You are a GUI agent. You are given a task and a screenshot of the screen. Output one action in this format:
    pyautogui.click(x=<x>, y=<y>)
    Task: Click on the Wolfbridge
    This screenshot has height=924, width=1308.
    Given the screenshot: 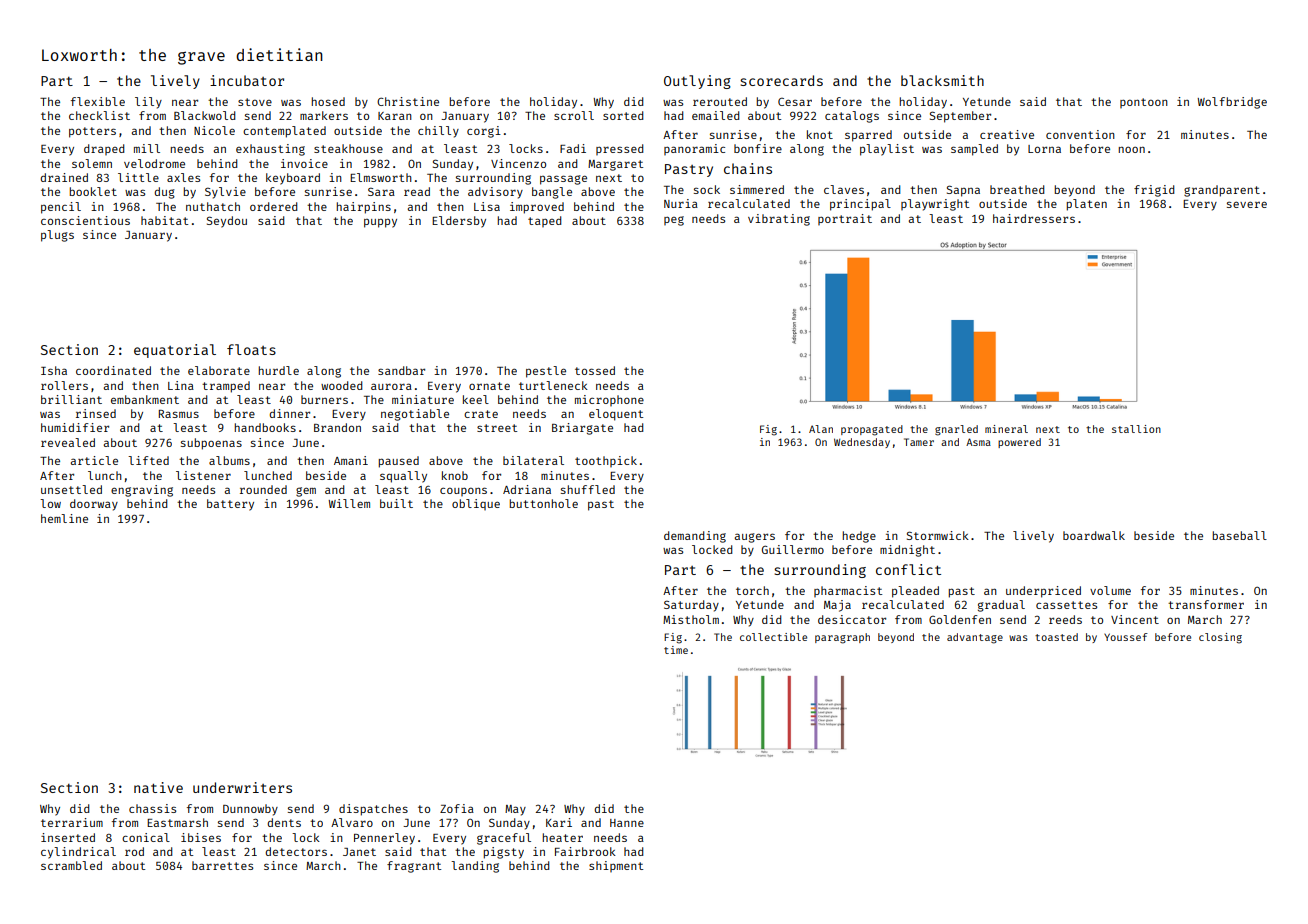 What is the action you would take?
    pyautogui.click(x=1232, y=103)
